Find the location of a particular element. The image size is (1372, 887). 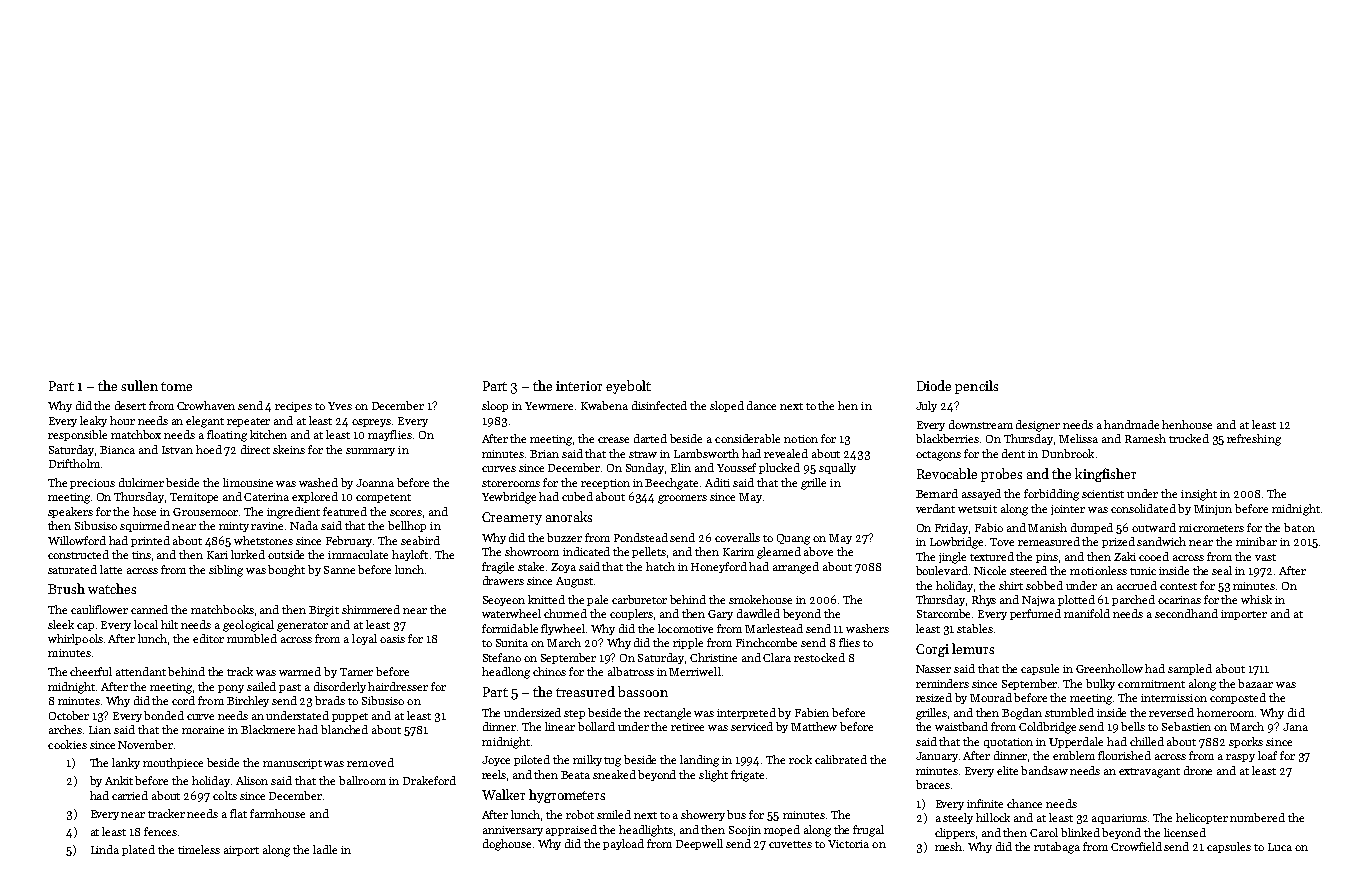

henhouse is located at coordinates (1187, 424).
